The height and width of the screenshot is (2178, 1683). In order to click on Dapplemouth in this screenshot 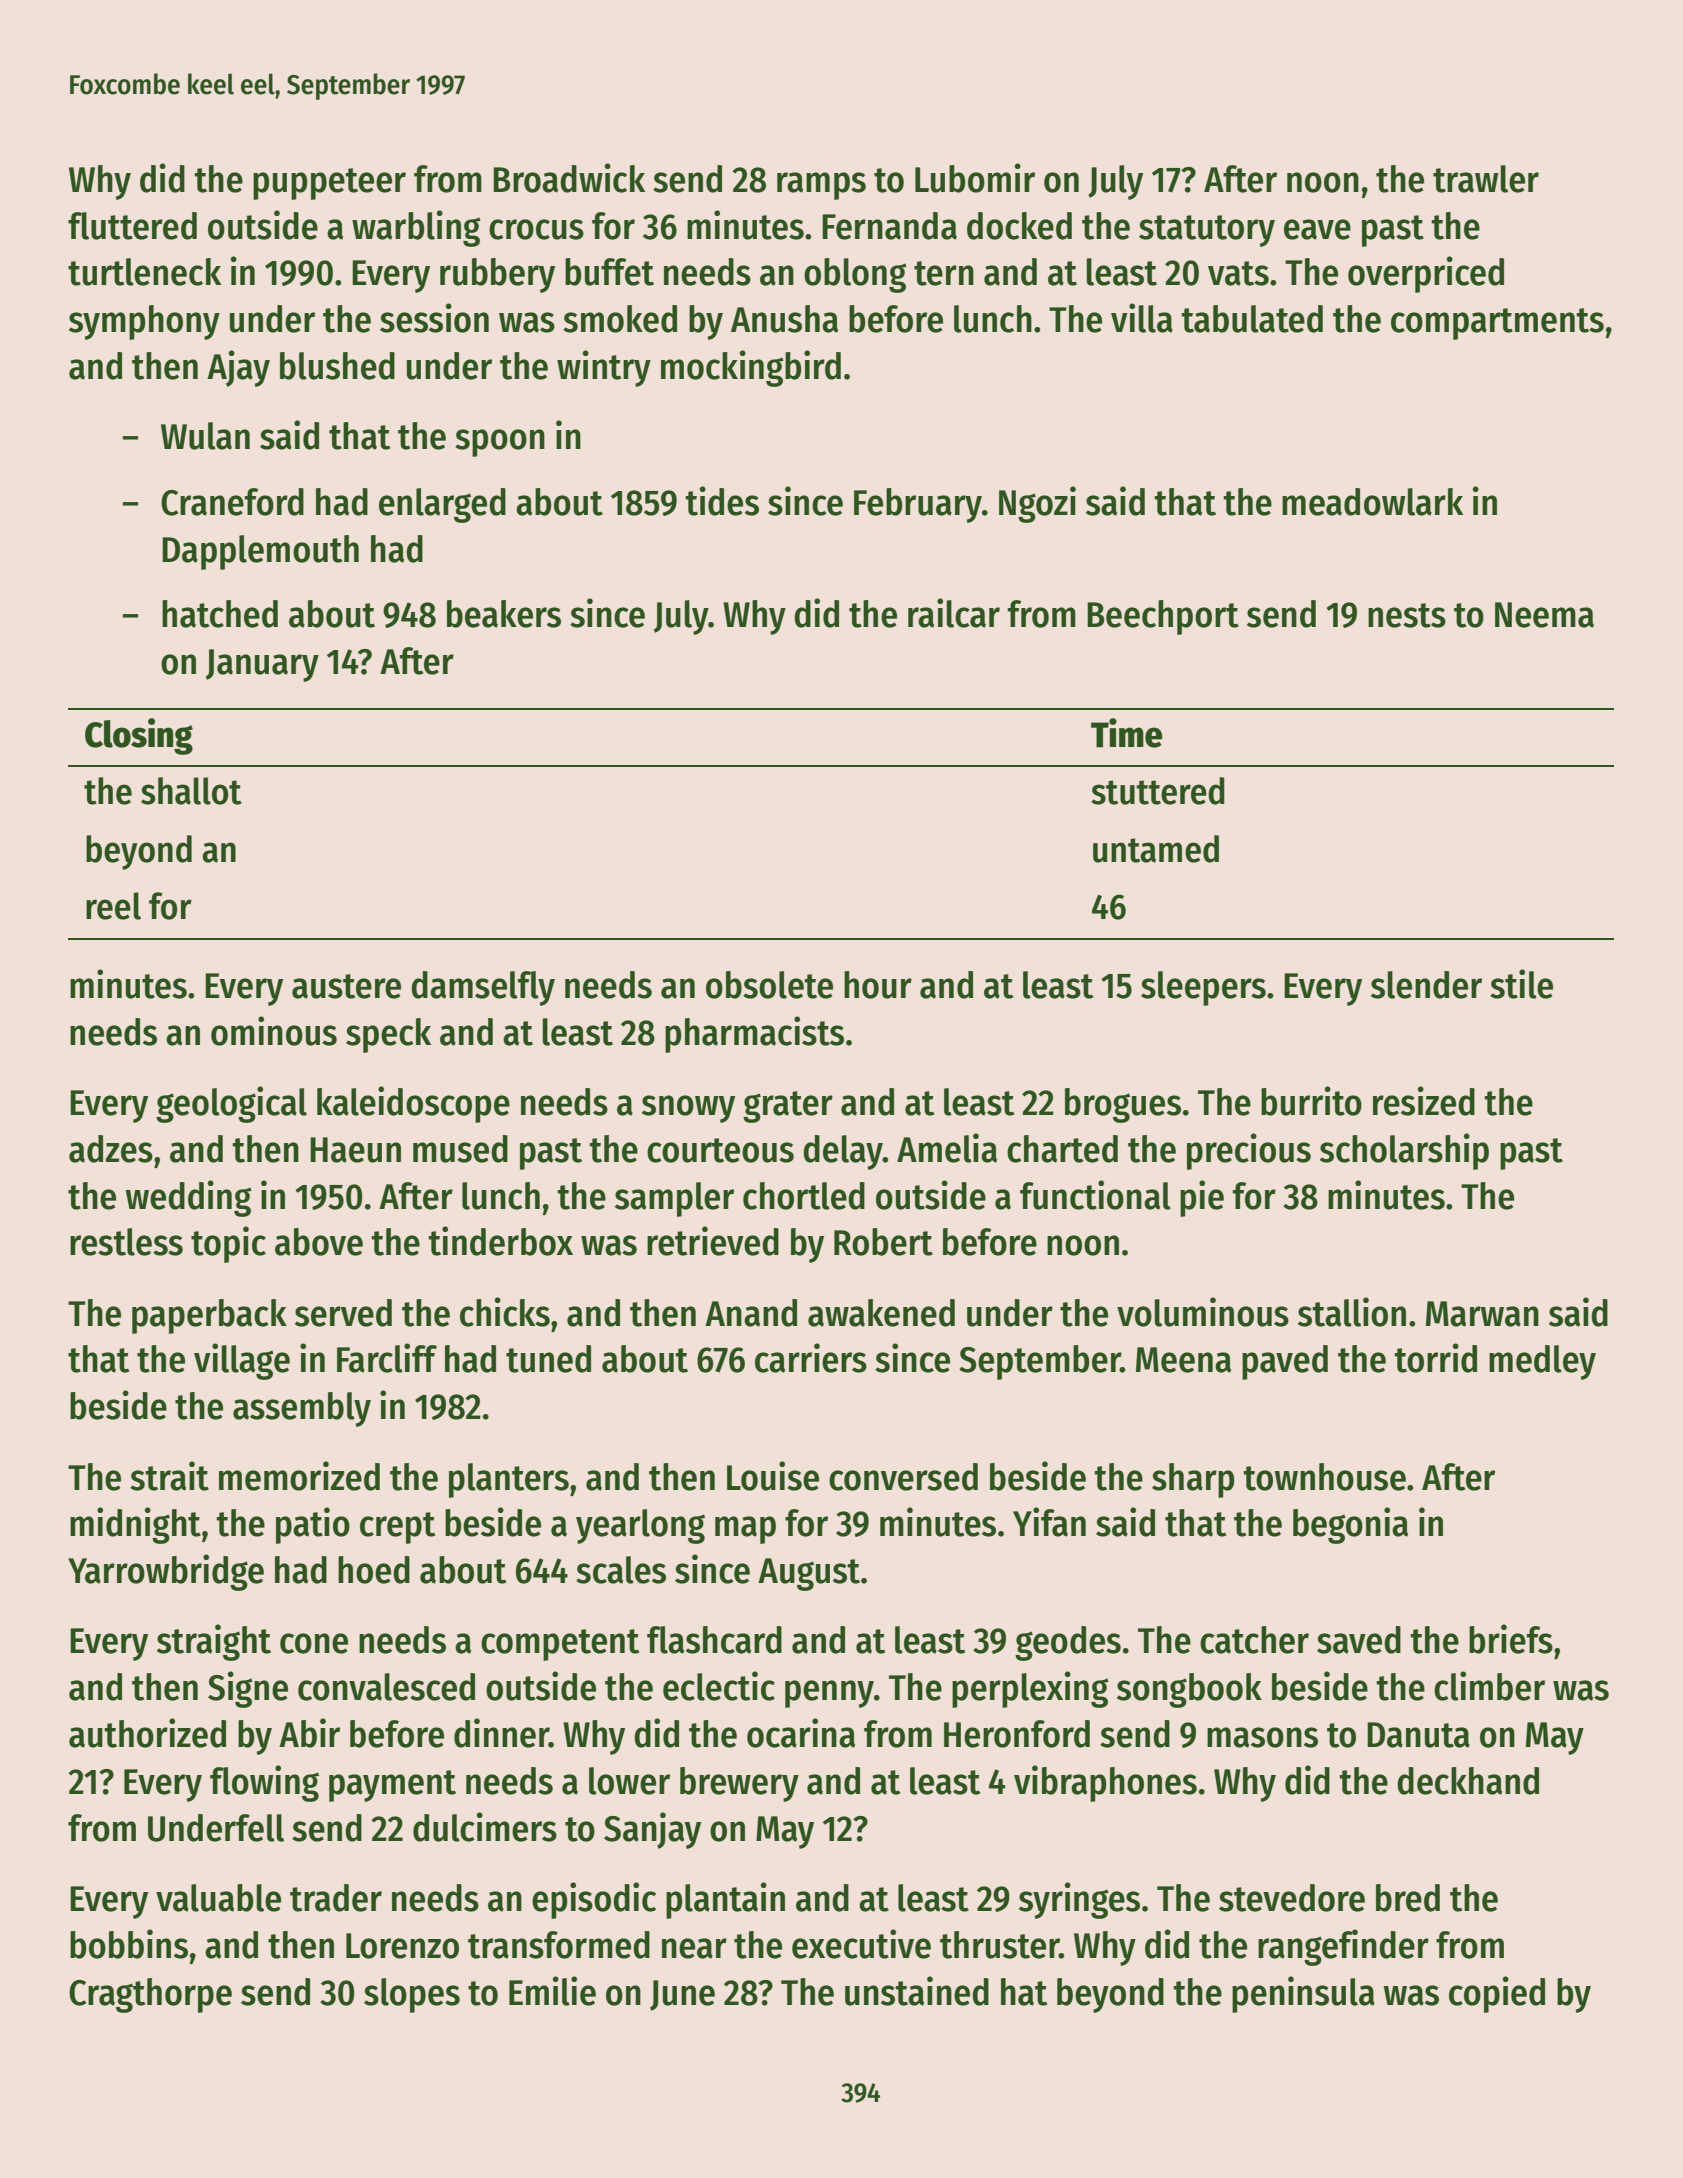, I will do `click(260, 552)`.
